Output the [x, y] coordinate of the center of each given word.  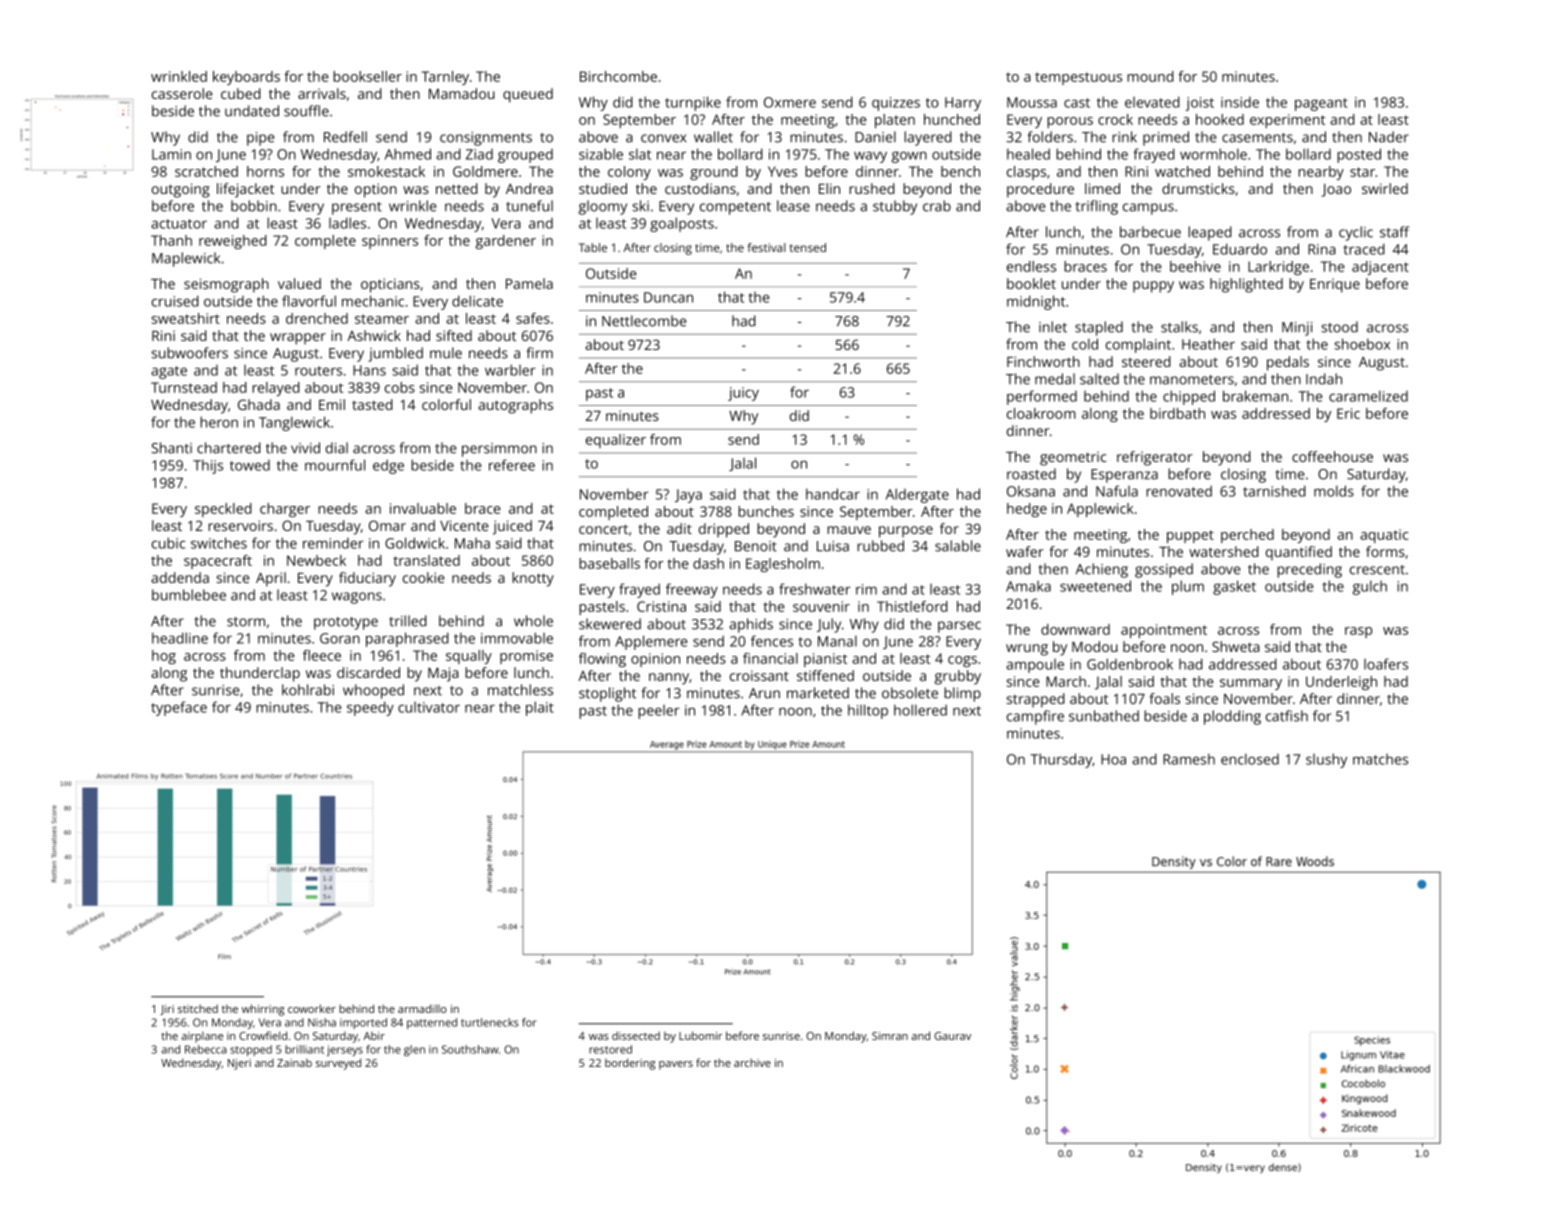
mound [1150, 76]
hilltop [868, 711]
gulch [1370, 587]
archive [752, 1062]
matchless [520, 690]
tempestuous [1078, 78]
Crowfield [263, 1035]
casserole [182, 93]
